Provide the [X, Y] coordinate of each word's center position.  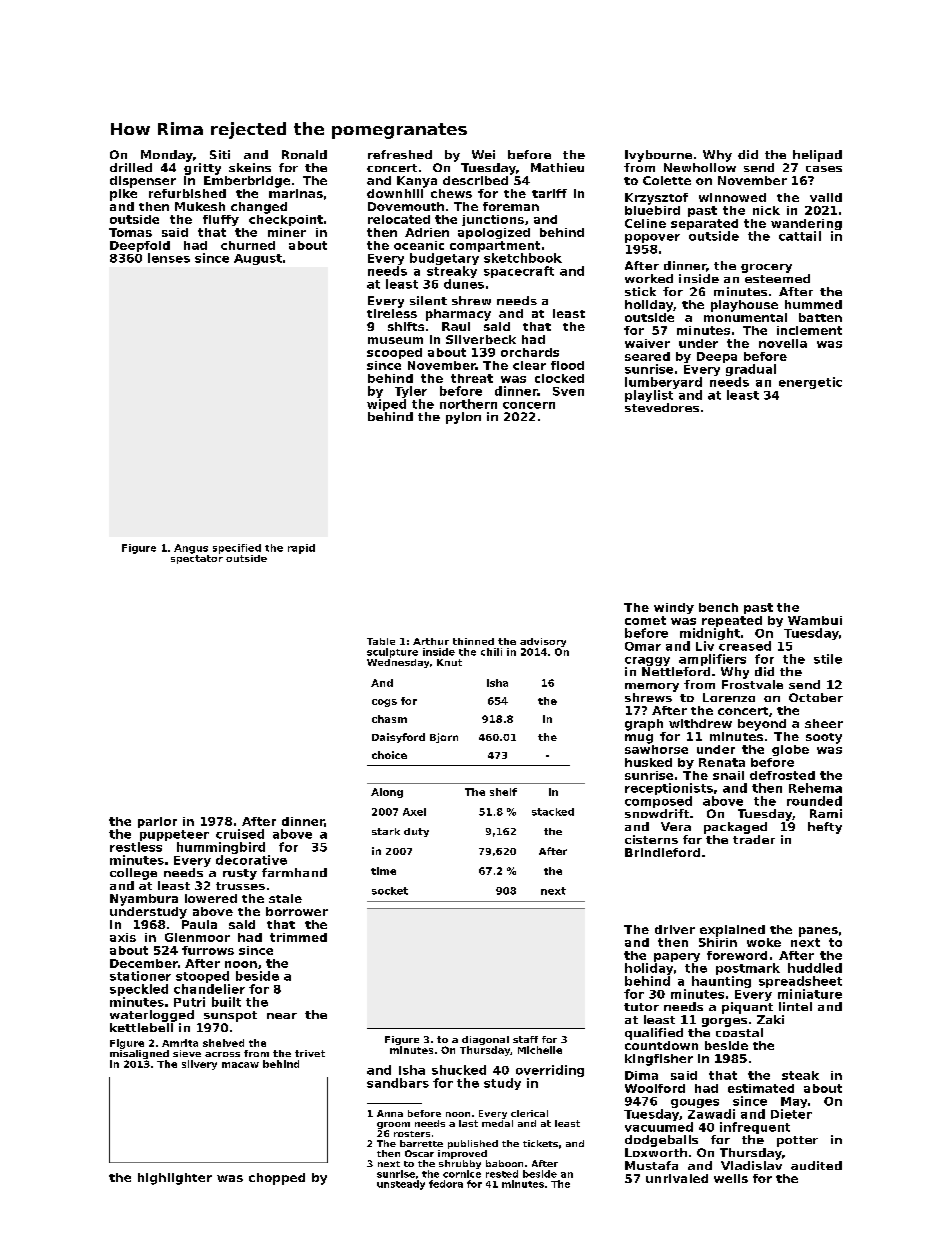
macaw [240, 1065]
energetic [810, 383]
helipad [817, 156]
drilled [131, 167]
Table [381, 641]
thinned [473, 641]
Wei [483, 154]
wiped [386, 405]
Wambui [815, 620]
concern [529, 405]
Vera [676, 826]
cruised [240, 834]
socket [390, 891]
